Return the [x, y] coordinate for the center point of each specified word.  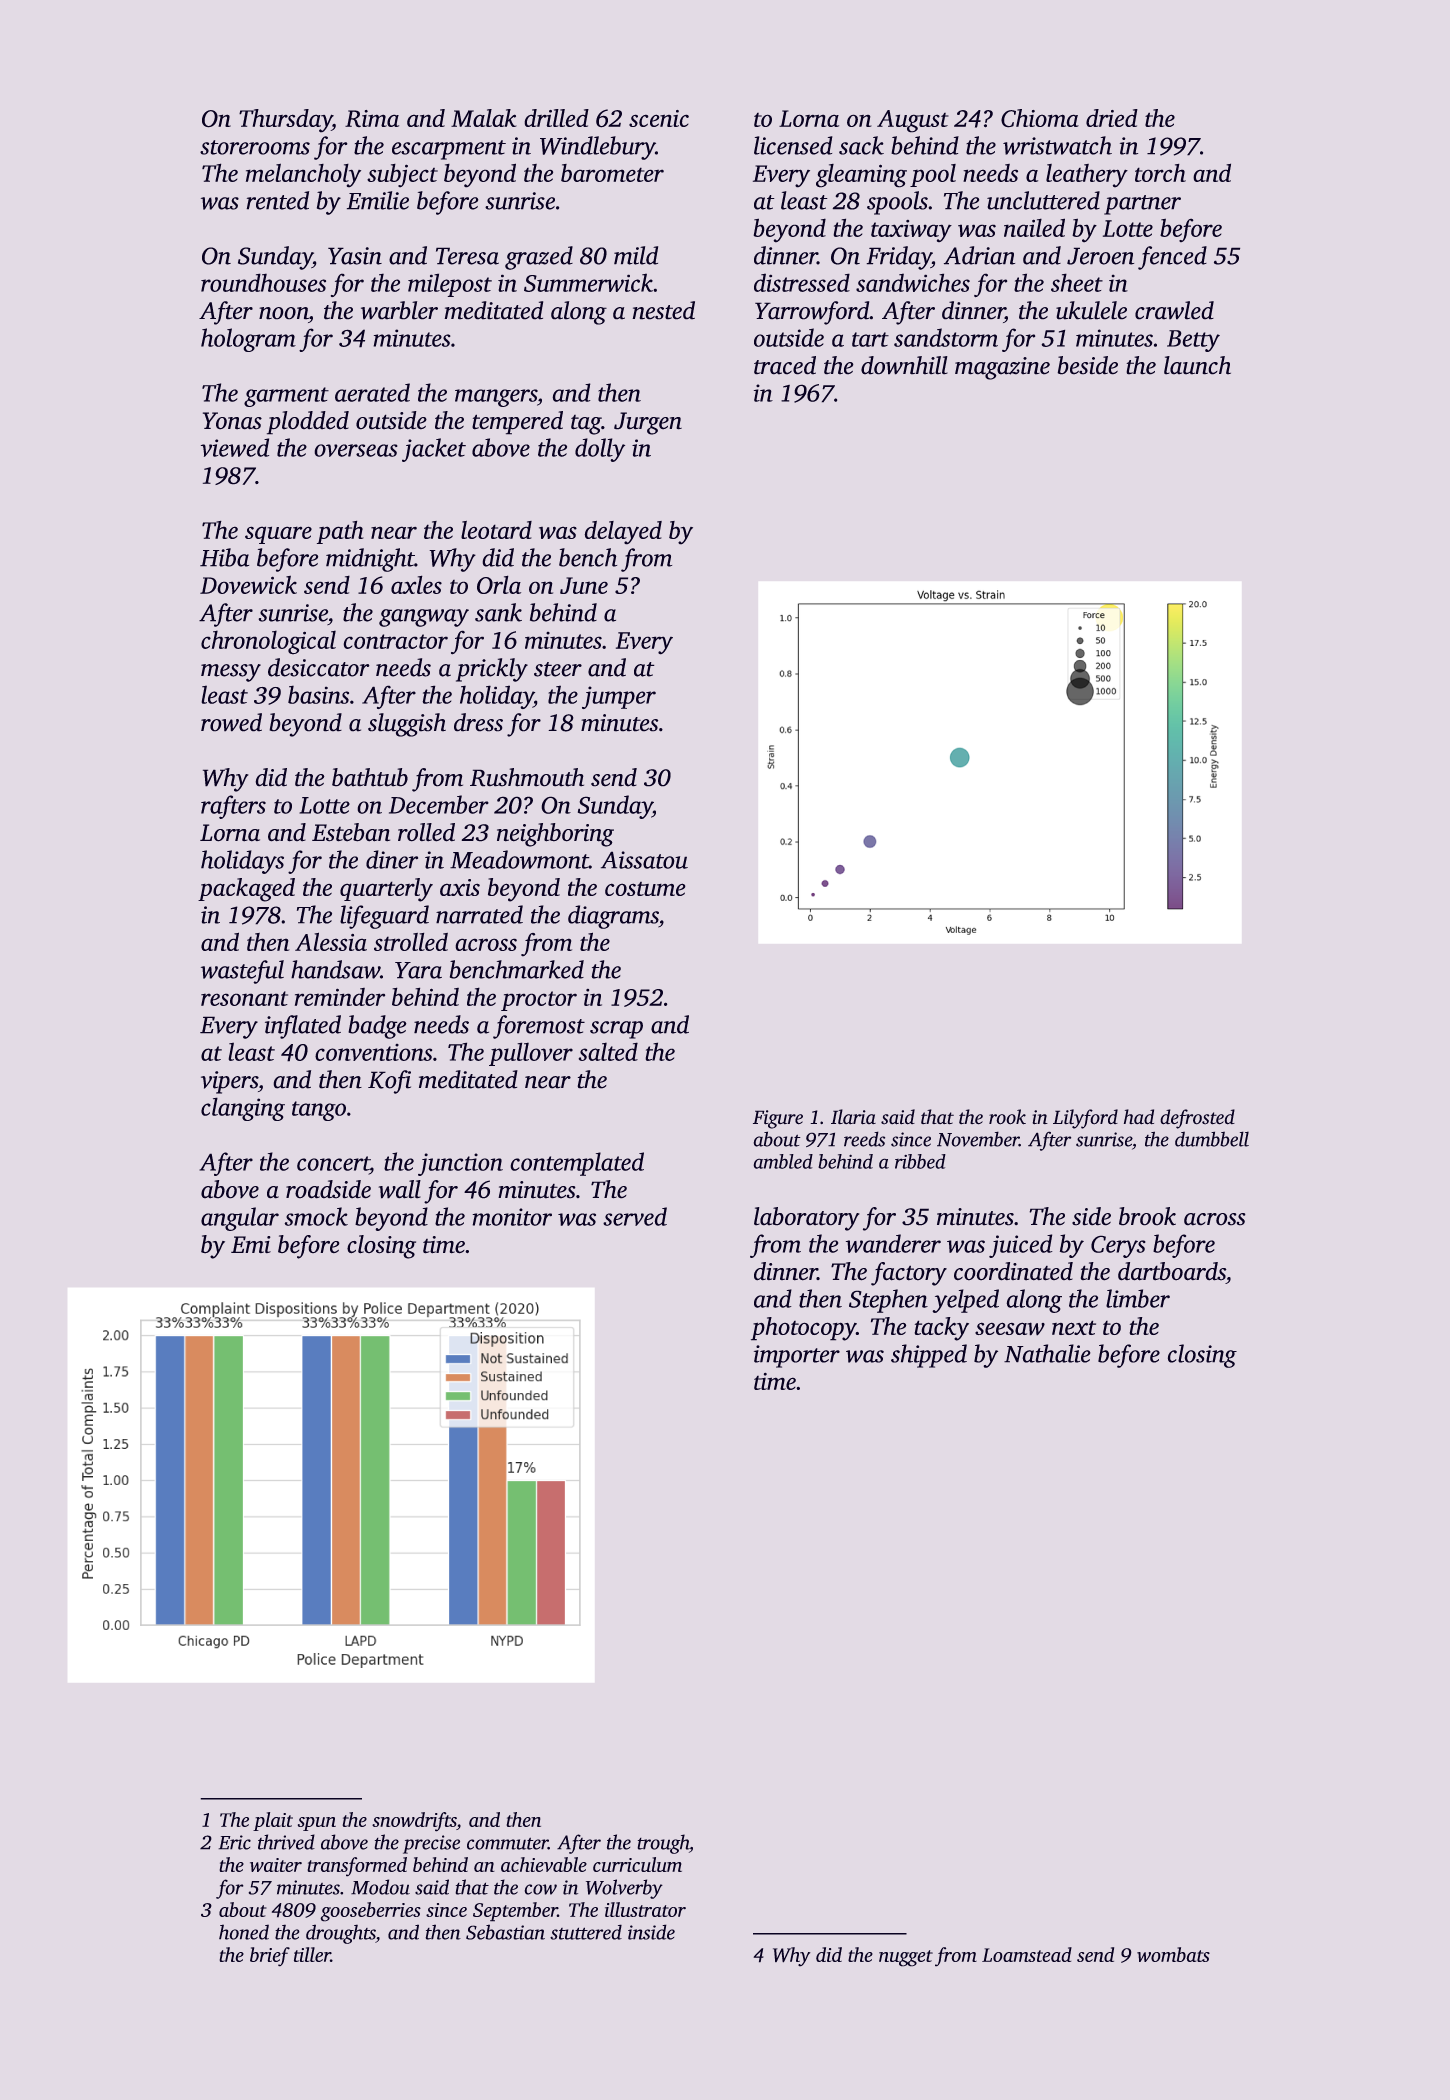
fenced [1172, 258]
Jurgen [648, 423]
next [1074, 1328]
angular [240, 1219]
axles [416, 585]
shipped [929, 1356]
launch [1197, 365]
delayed [623, 532]
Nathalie [1047, 1353]
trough [663, 1844]
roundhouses [263, 283]
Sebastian [505, 1932]
